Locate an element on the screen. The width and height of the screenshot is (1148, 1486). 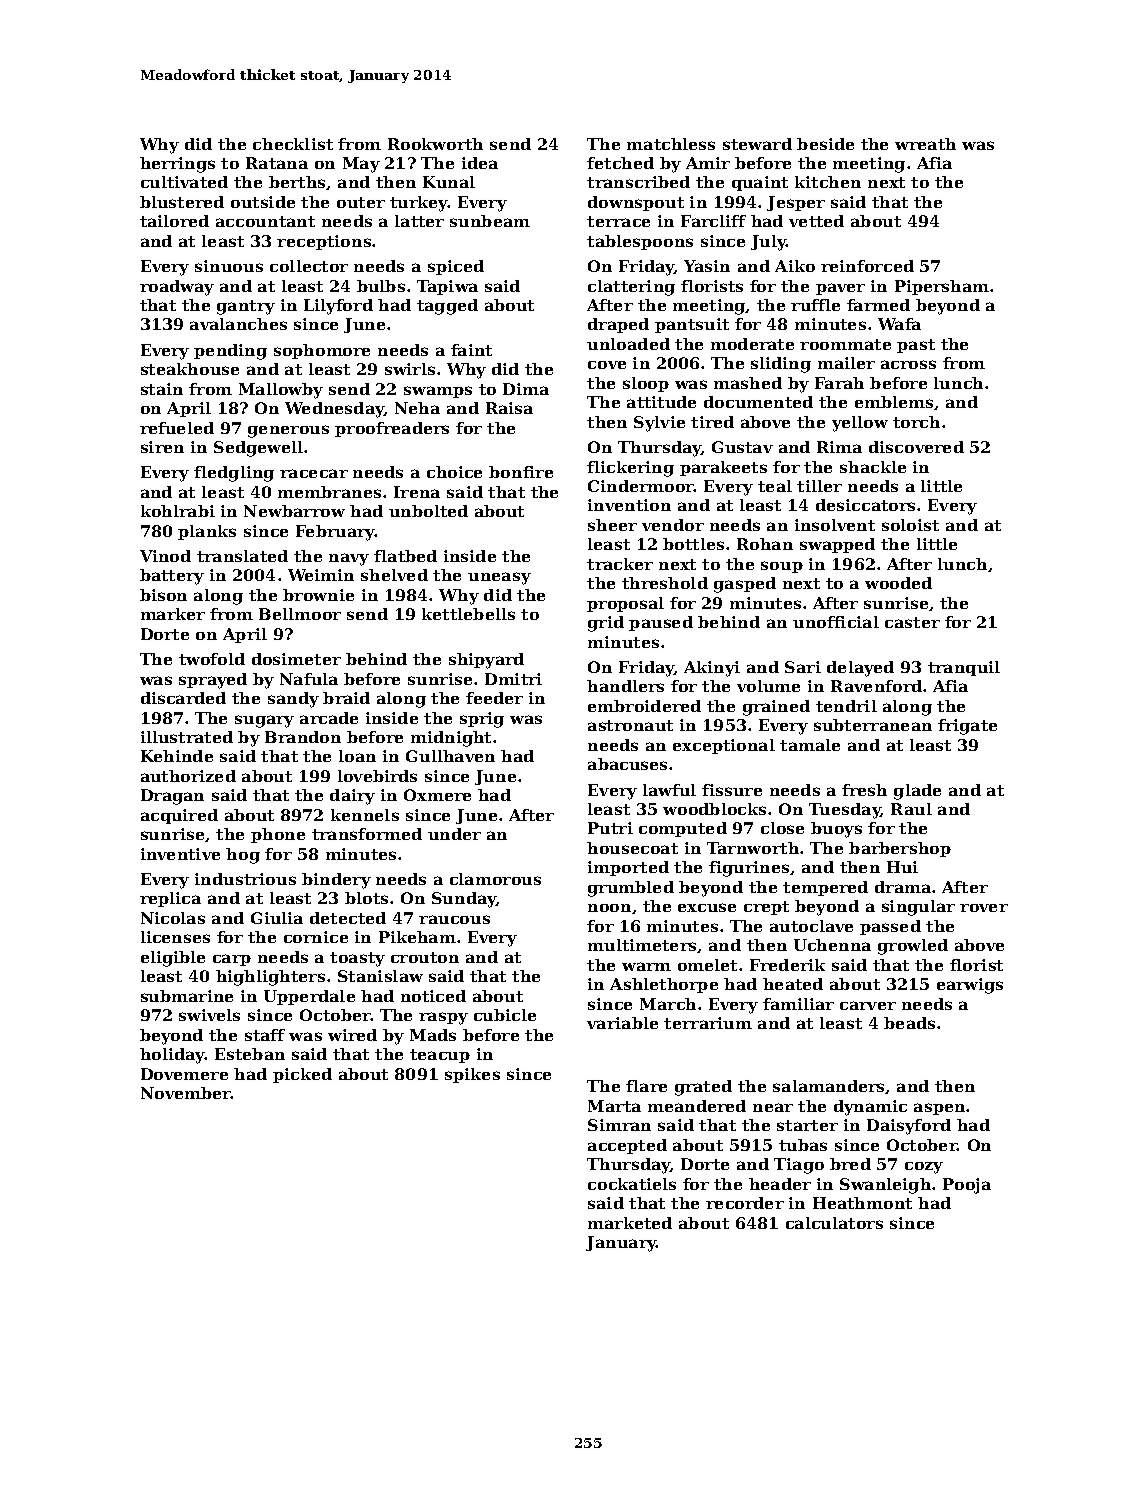
spiced is located at coordinates (456, 267).
